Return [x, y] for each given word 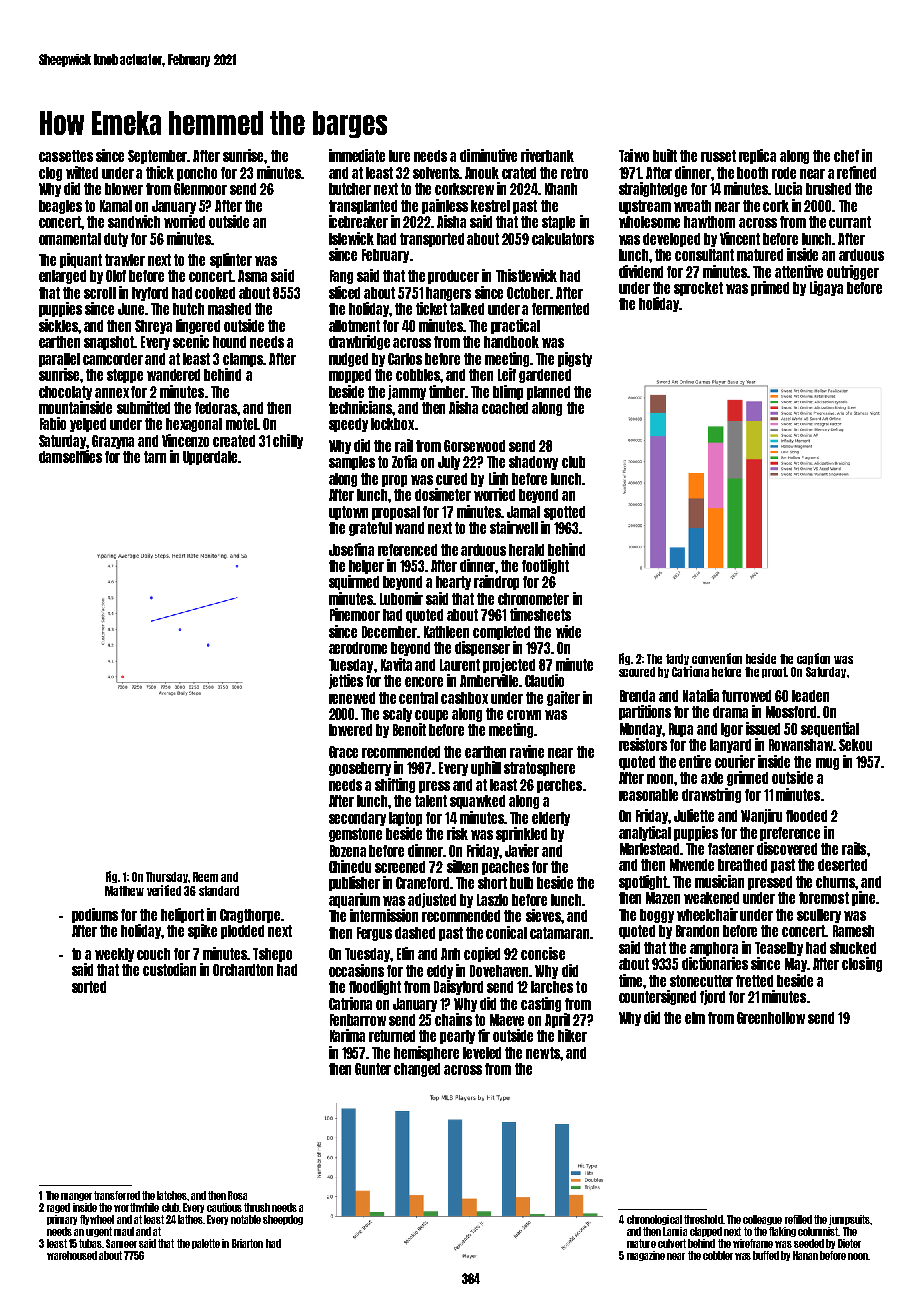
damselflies [70, 456]
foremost [824, 898]
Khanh [561, 189]
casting [541, 1004]
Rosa [237, 1195]
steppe [125, 376]
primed [770, 288]
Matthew [124, 891]
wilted [82, 172]
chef [846, 156]
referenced [407, 550]
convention [717, 658]
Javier [522, 850]
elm [695, 1018]
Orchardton [243, 970]
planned [548, 393]
